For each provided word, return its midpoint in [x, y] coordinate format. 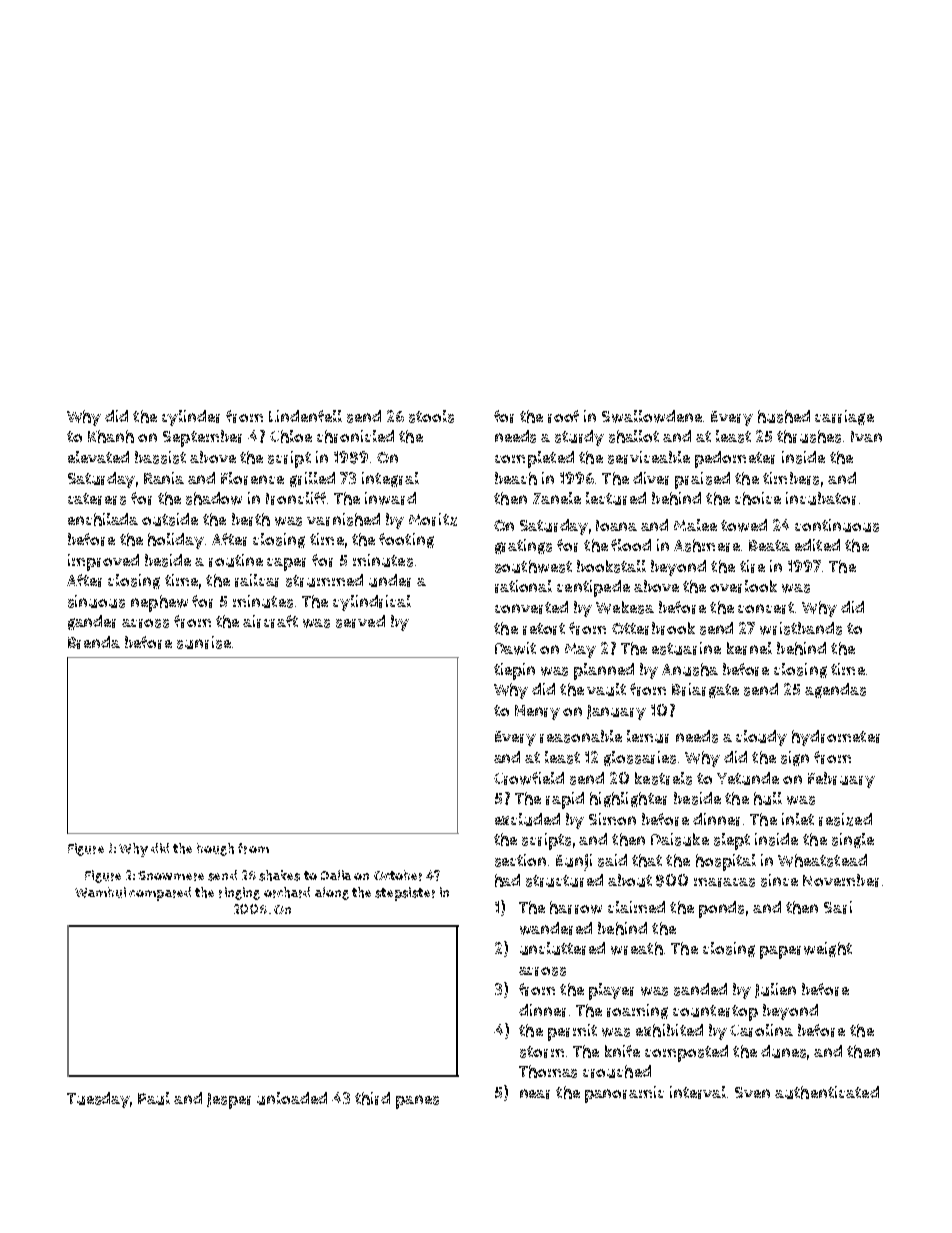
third [372, 1098]
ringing [239, 893]
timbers [791, 478]
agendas [835, 690]
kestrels [663, 778]
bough [215, 849]
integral [390, 479]
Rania [164, 478]
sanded [700, 989]
